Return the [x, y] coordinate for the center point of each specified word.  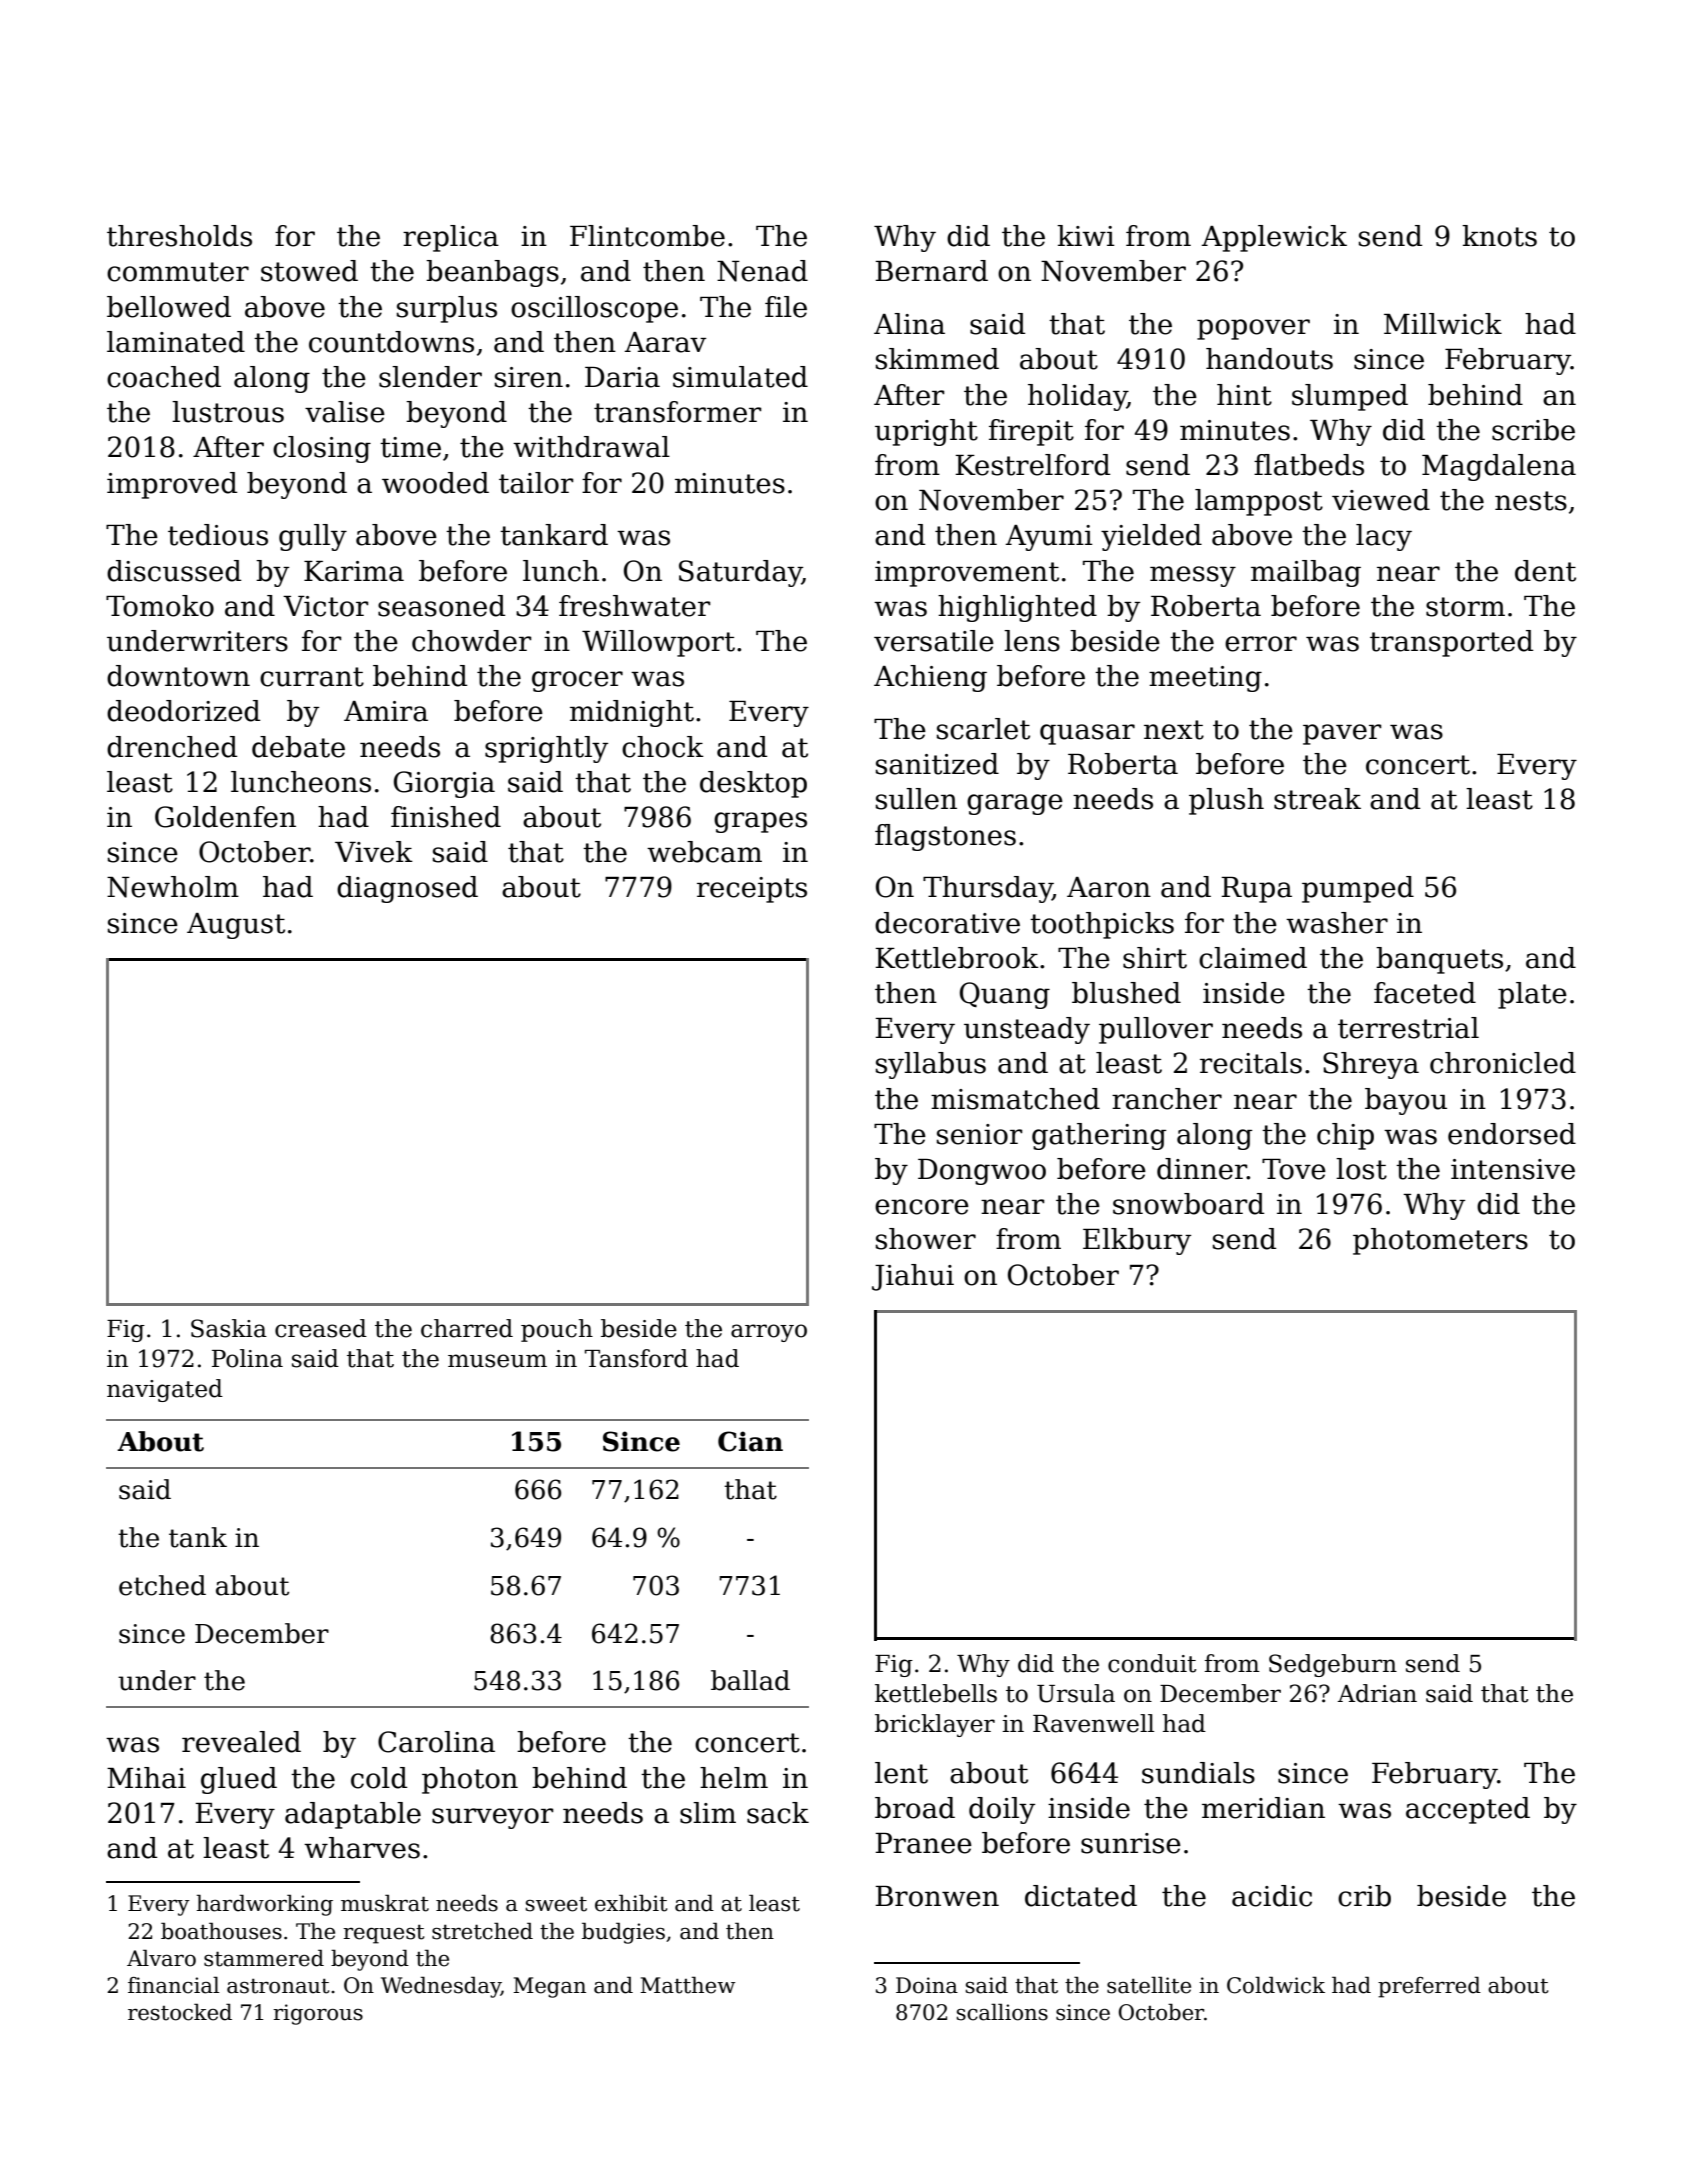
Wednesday [441, 1987]
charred [467, 1328]
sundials [1198, 1773]
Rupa [1256, 890]
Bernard [931, 271]
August [236, 926]
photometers [1440, 1241]
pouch [557, 1330]
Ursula [1076, 1693]
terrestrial [1408, 1028]
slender [430, 377]
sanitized [937, 764]
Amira [386, 711]
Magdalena [1499, 467]
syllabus [931, 1065]
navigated [165, 1390]
